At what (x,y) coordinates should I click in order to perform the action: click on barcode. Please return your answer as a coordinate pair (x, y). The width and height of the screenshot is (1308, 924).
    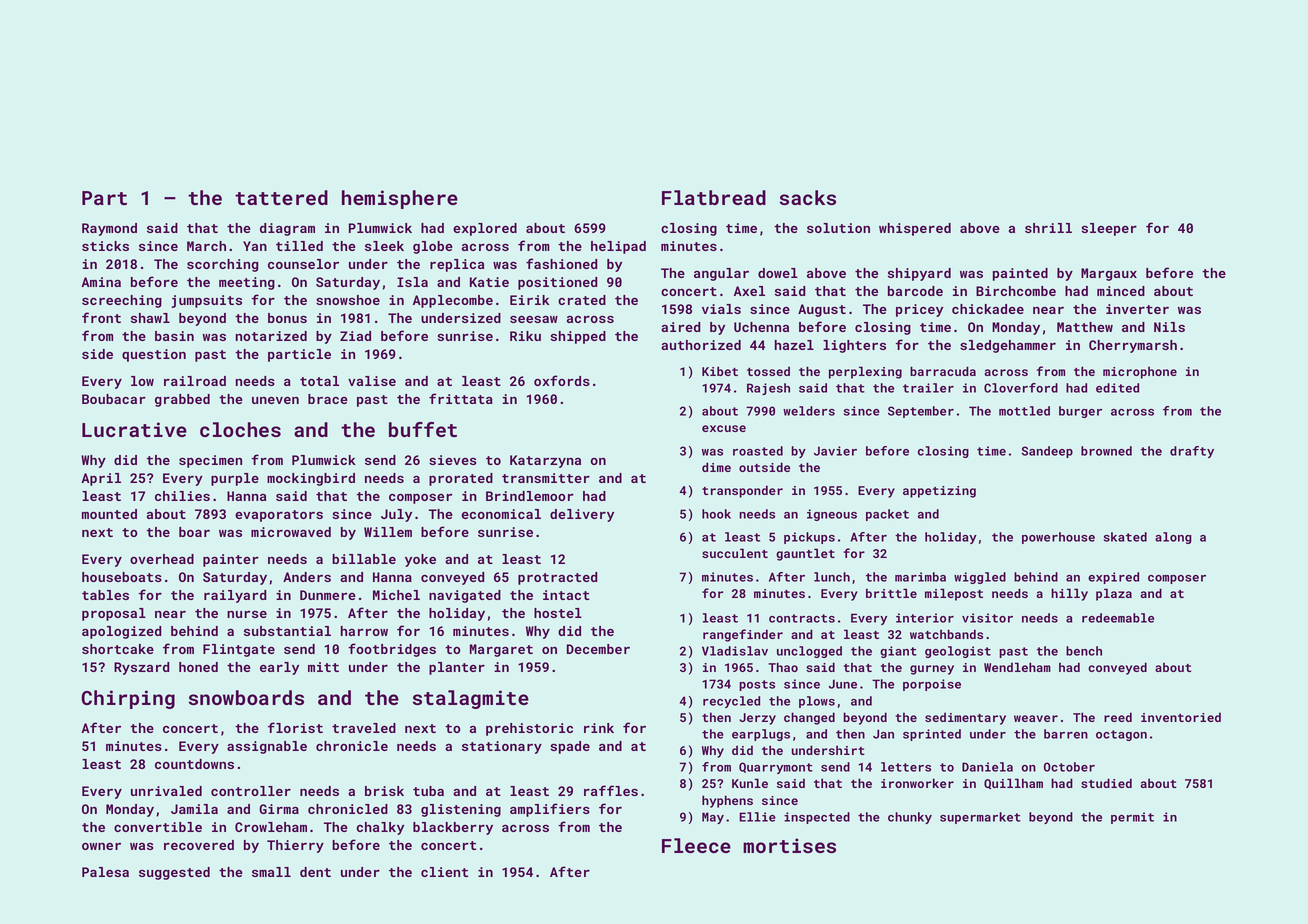
    Looking at the image, I should click on (915, 291).
